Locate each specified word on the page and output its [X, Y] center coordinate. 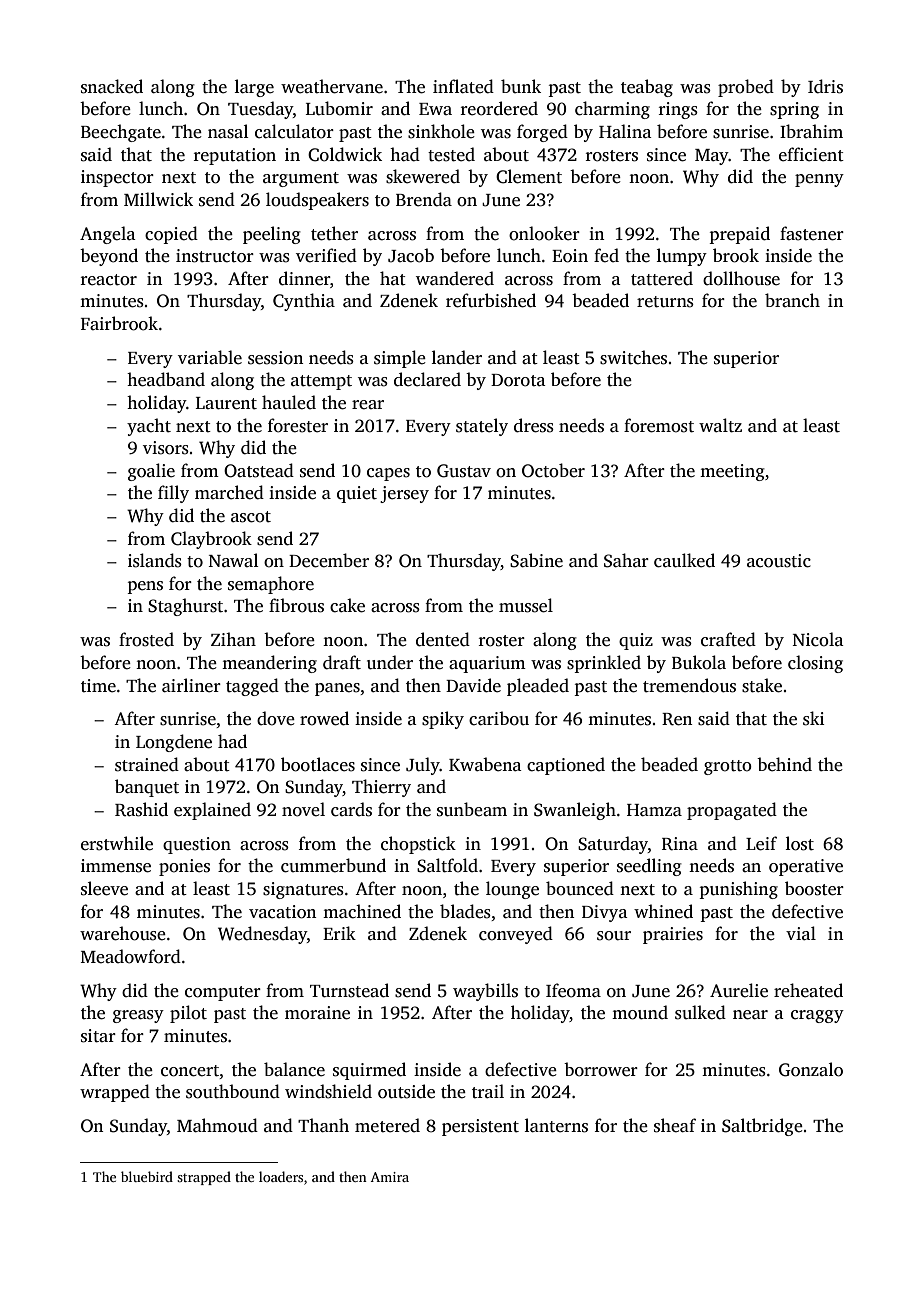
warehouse [123, 933]
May [712, 157]
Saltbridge [762, 1127]
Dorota [518, 380]
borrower [601, 1069]
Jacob [411, 255]
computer [223, 993]
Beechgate [121, 133]
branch [792, 300]
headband [166, 379]
